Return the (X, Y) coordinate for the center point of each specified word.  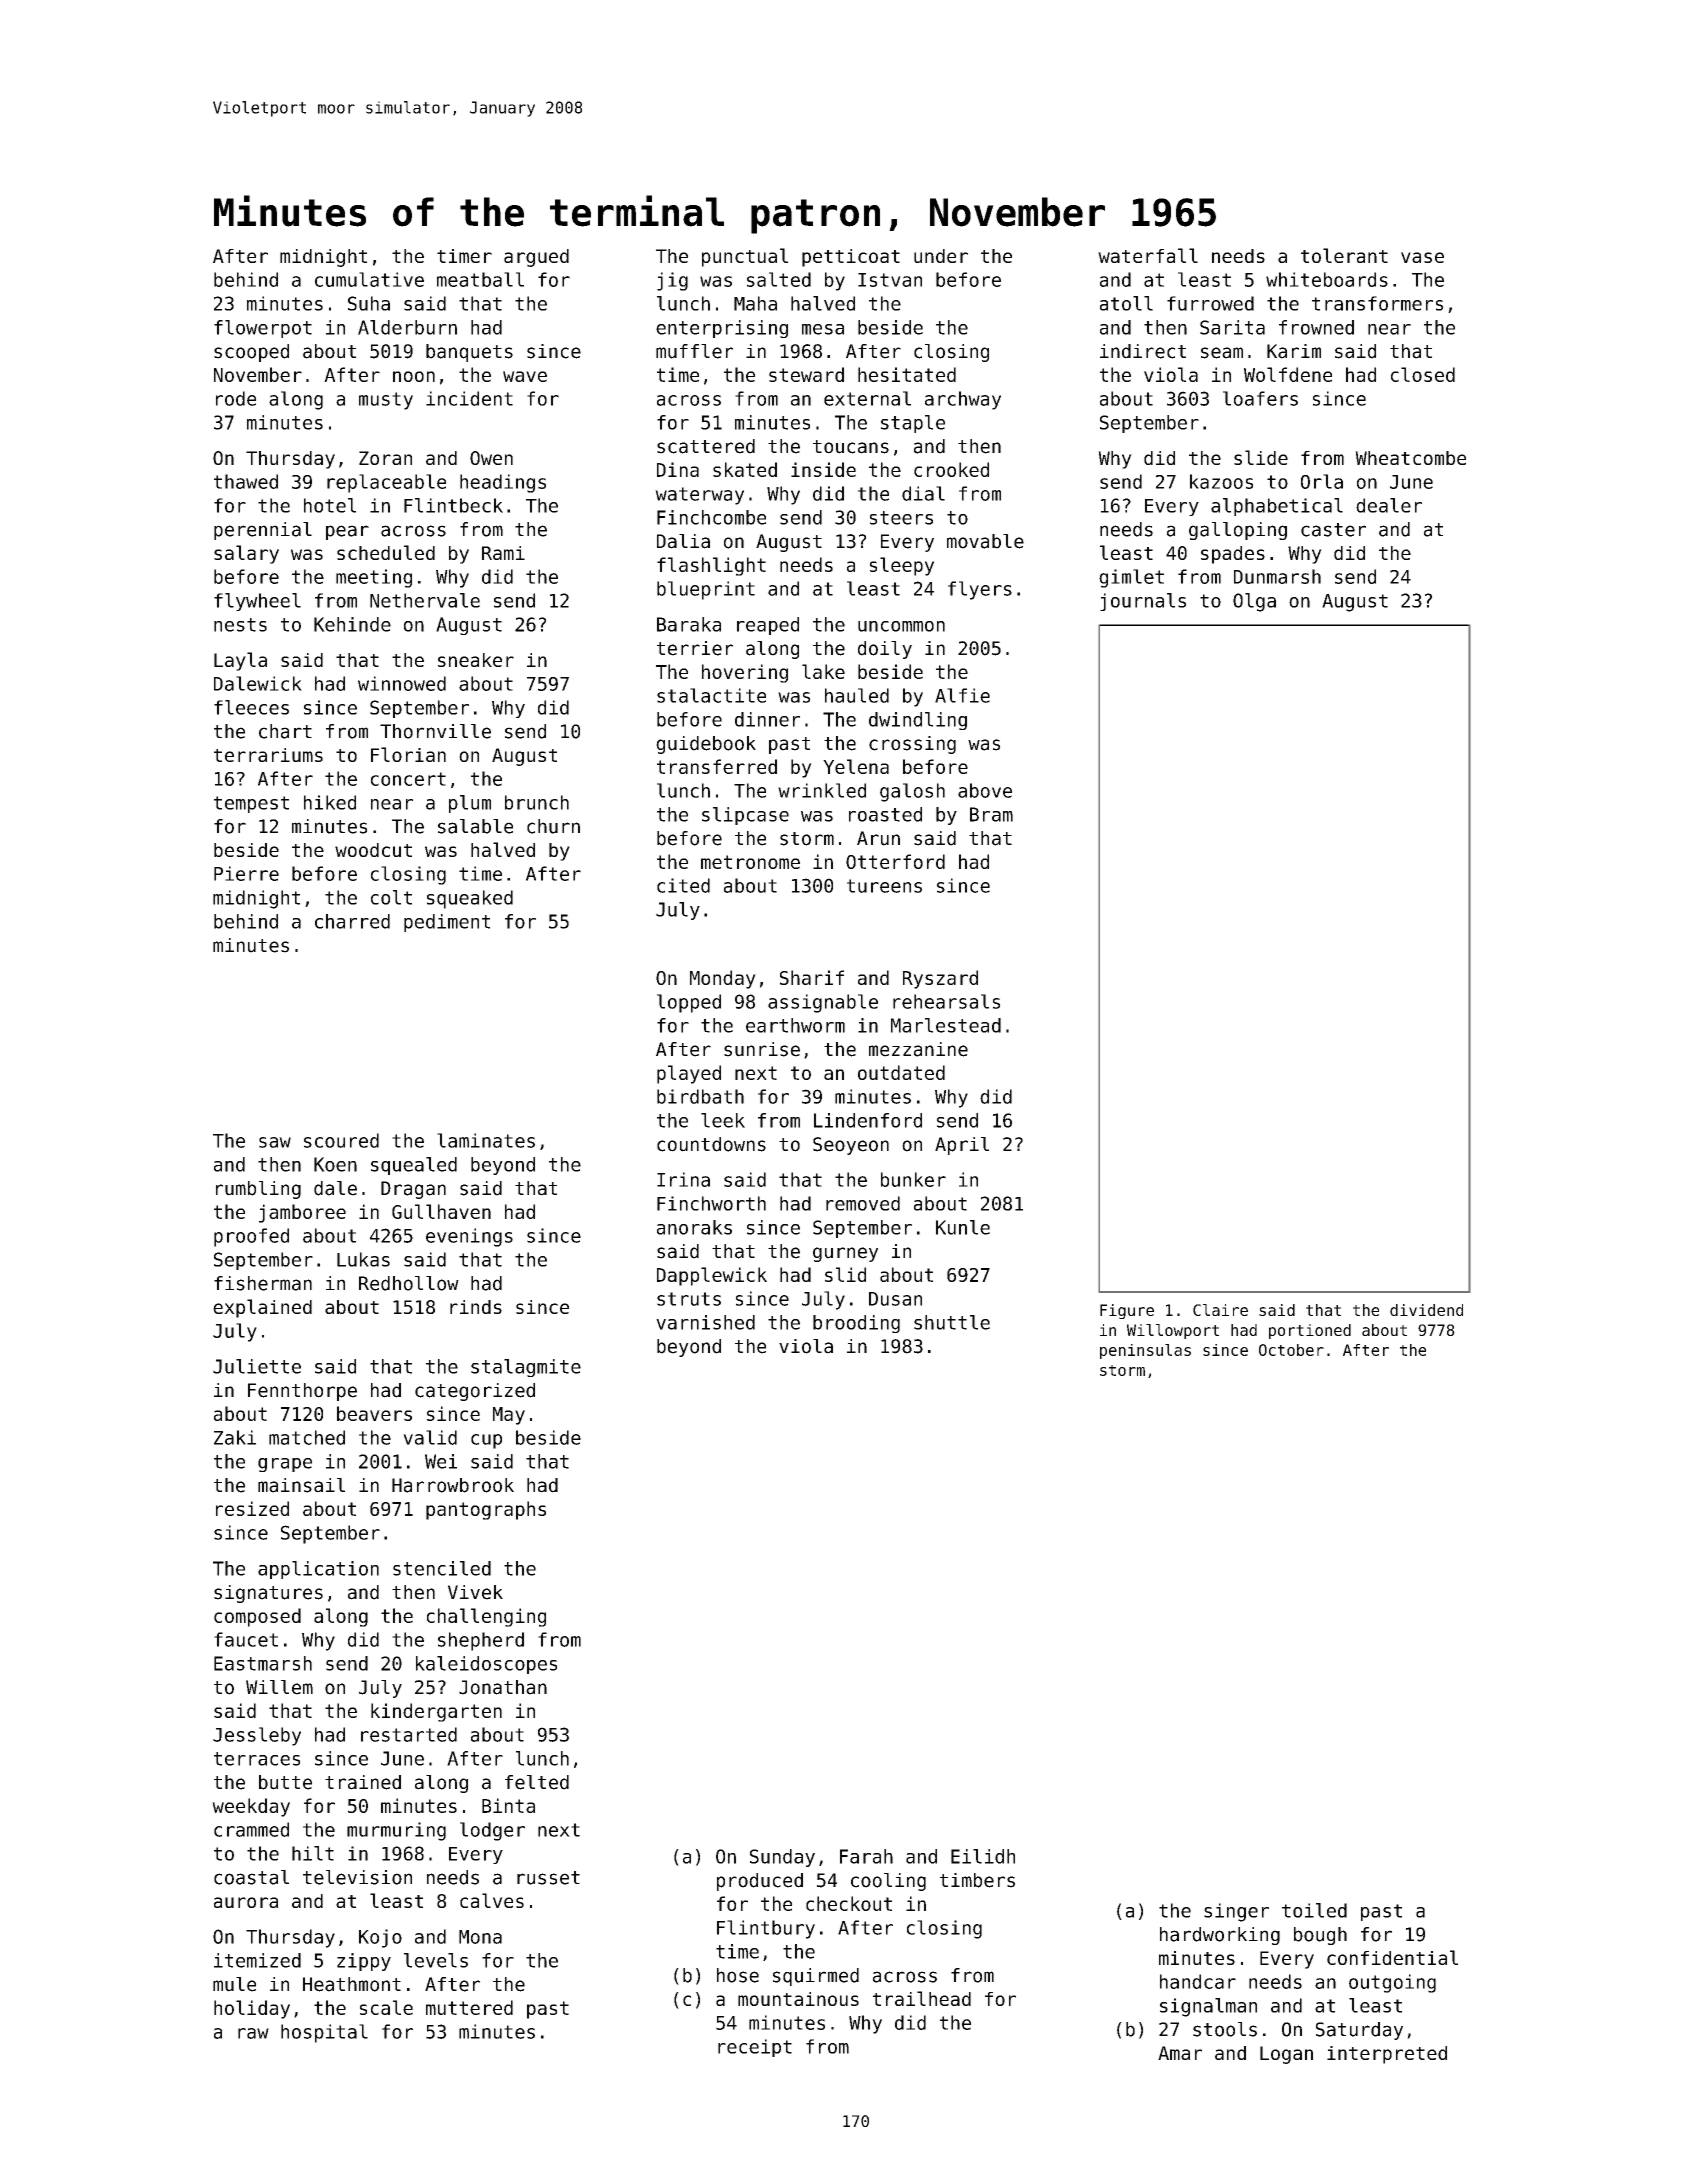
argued (536, 258)
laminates (486, 1140)
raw (253, 2033)
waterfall (1148, 255)
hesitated (907, 374)
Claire (1220, 1310)
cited (683, 885)
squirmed (816, 1977)
